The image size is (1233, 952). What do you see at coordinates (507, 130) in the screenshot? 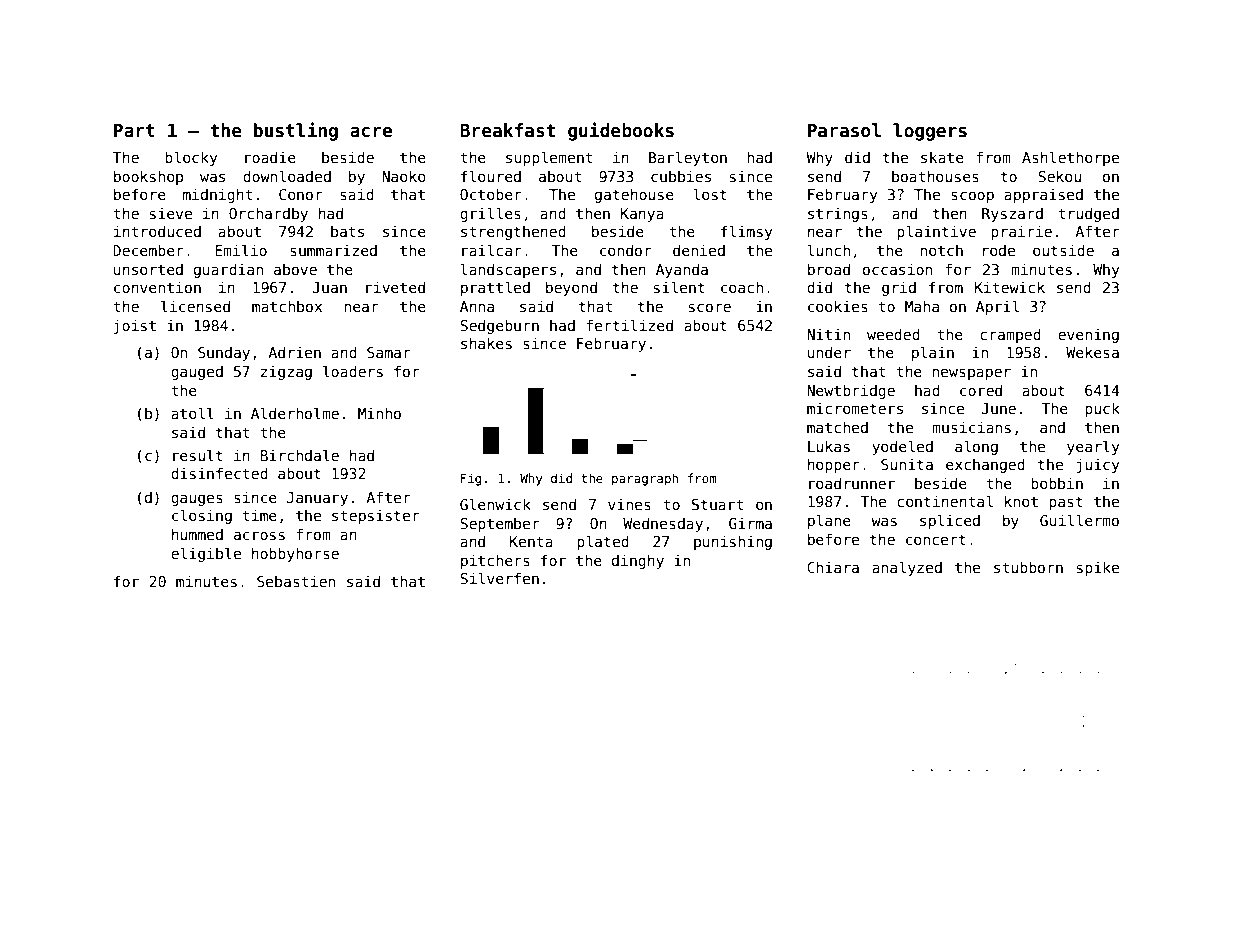
I see `Breakfast` at bounding box center [507, 130].
